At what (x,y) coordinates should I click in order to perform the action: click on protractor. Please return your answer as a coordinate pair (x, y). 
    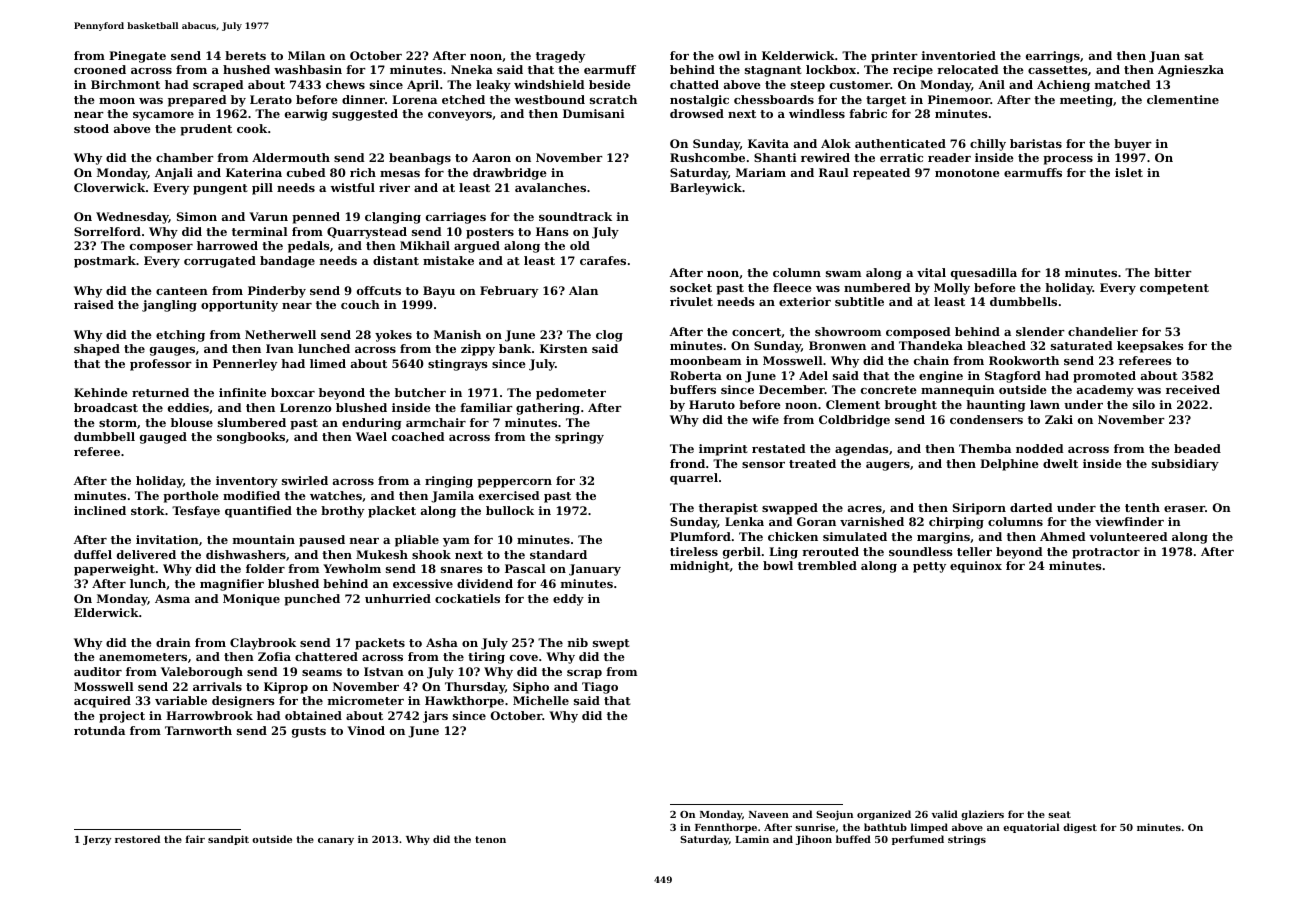
    Looking at the image, I should click on (1106, 553).
